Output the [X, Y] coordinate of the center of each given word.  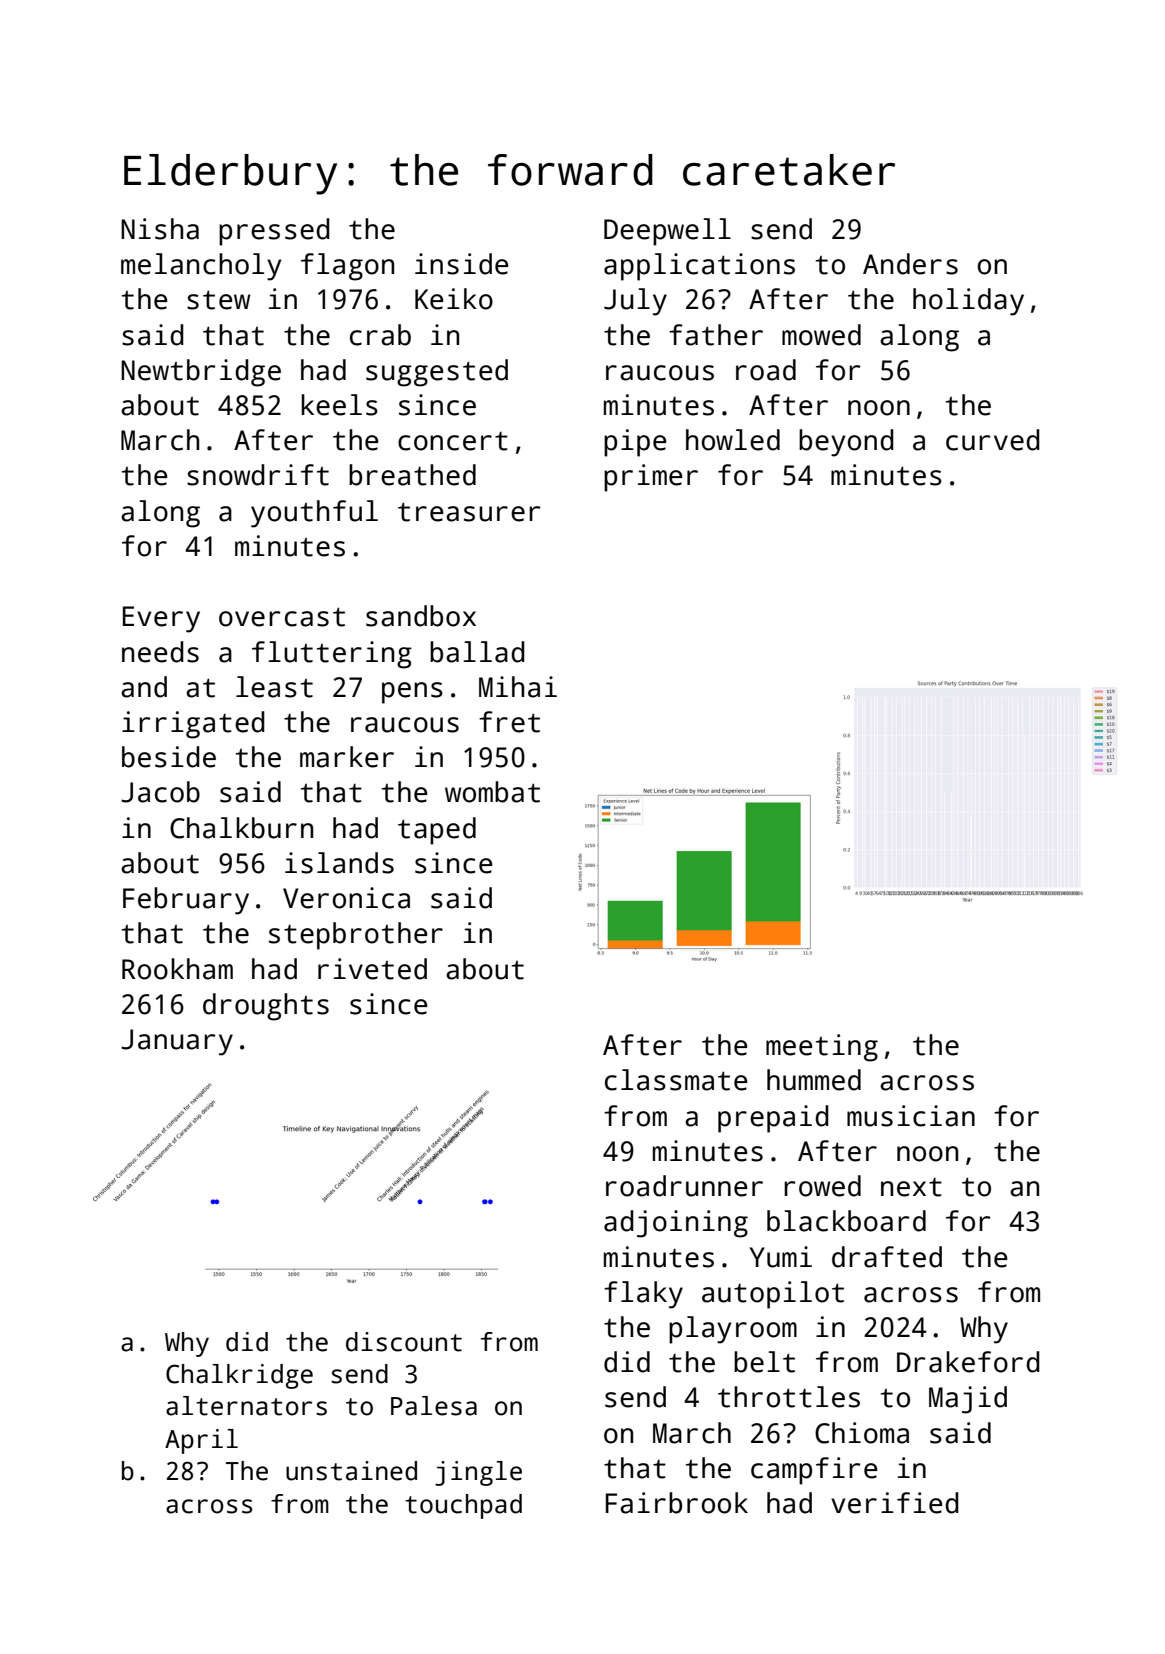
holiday [968, 302]
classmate [676, 1080]
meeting [822, 1048]
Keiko [454, 299]
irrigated [193, 725]
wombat [492, 792]
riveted [372, 969]
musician [911, 1116]
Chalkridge [239, 1376]
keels [339, 405]
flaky [643, 1295]
